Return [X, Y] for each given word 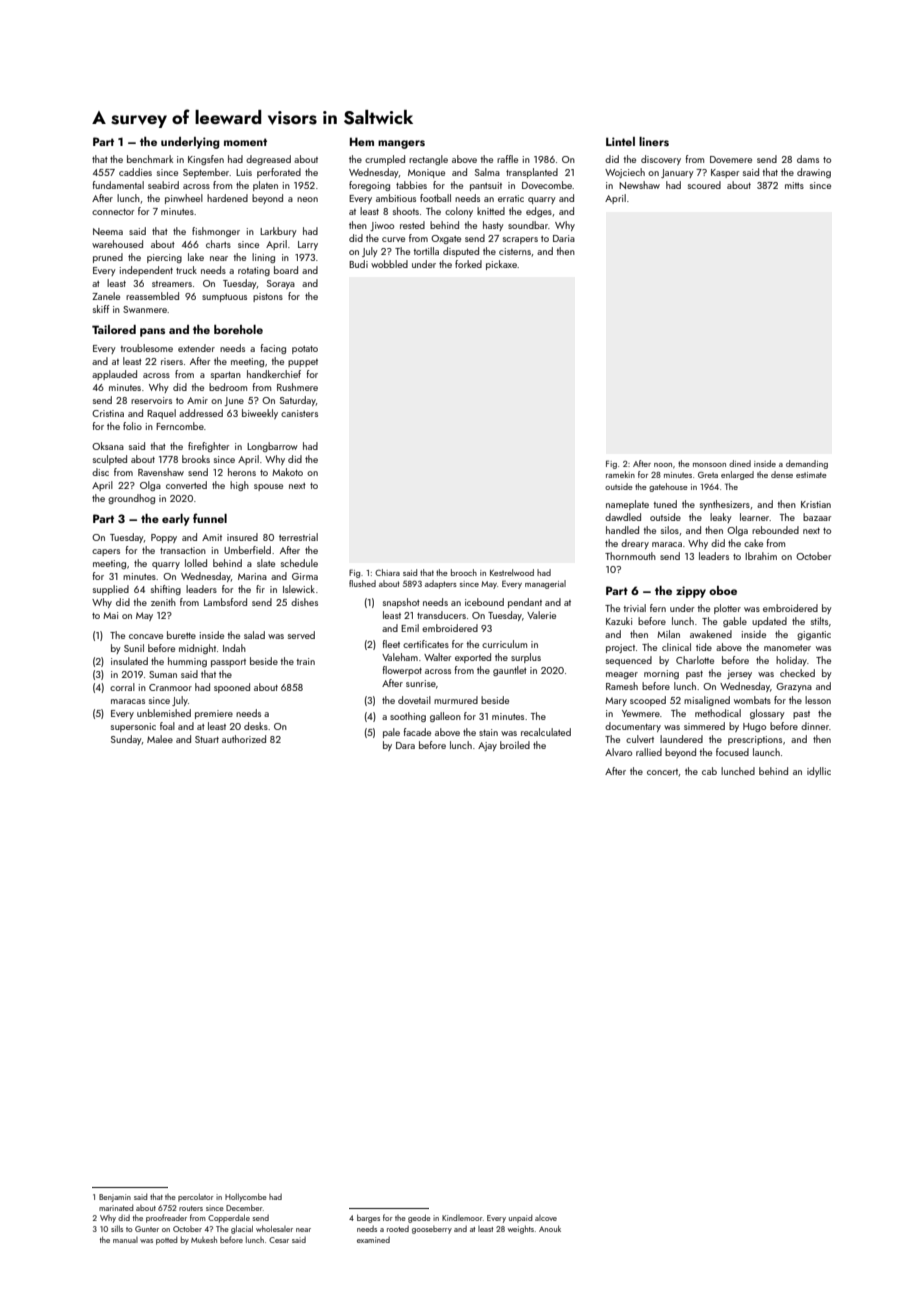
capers [106, 552]
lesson [818, 700]
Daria [564, 238]
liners [654, 141]
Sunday [126, 740]
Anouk [550, 1228]
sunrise [421, 683]
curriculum [504, 644]
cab [709, 771]
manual [125, 1240]
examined [373, 1240]
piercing [164, 258]
